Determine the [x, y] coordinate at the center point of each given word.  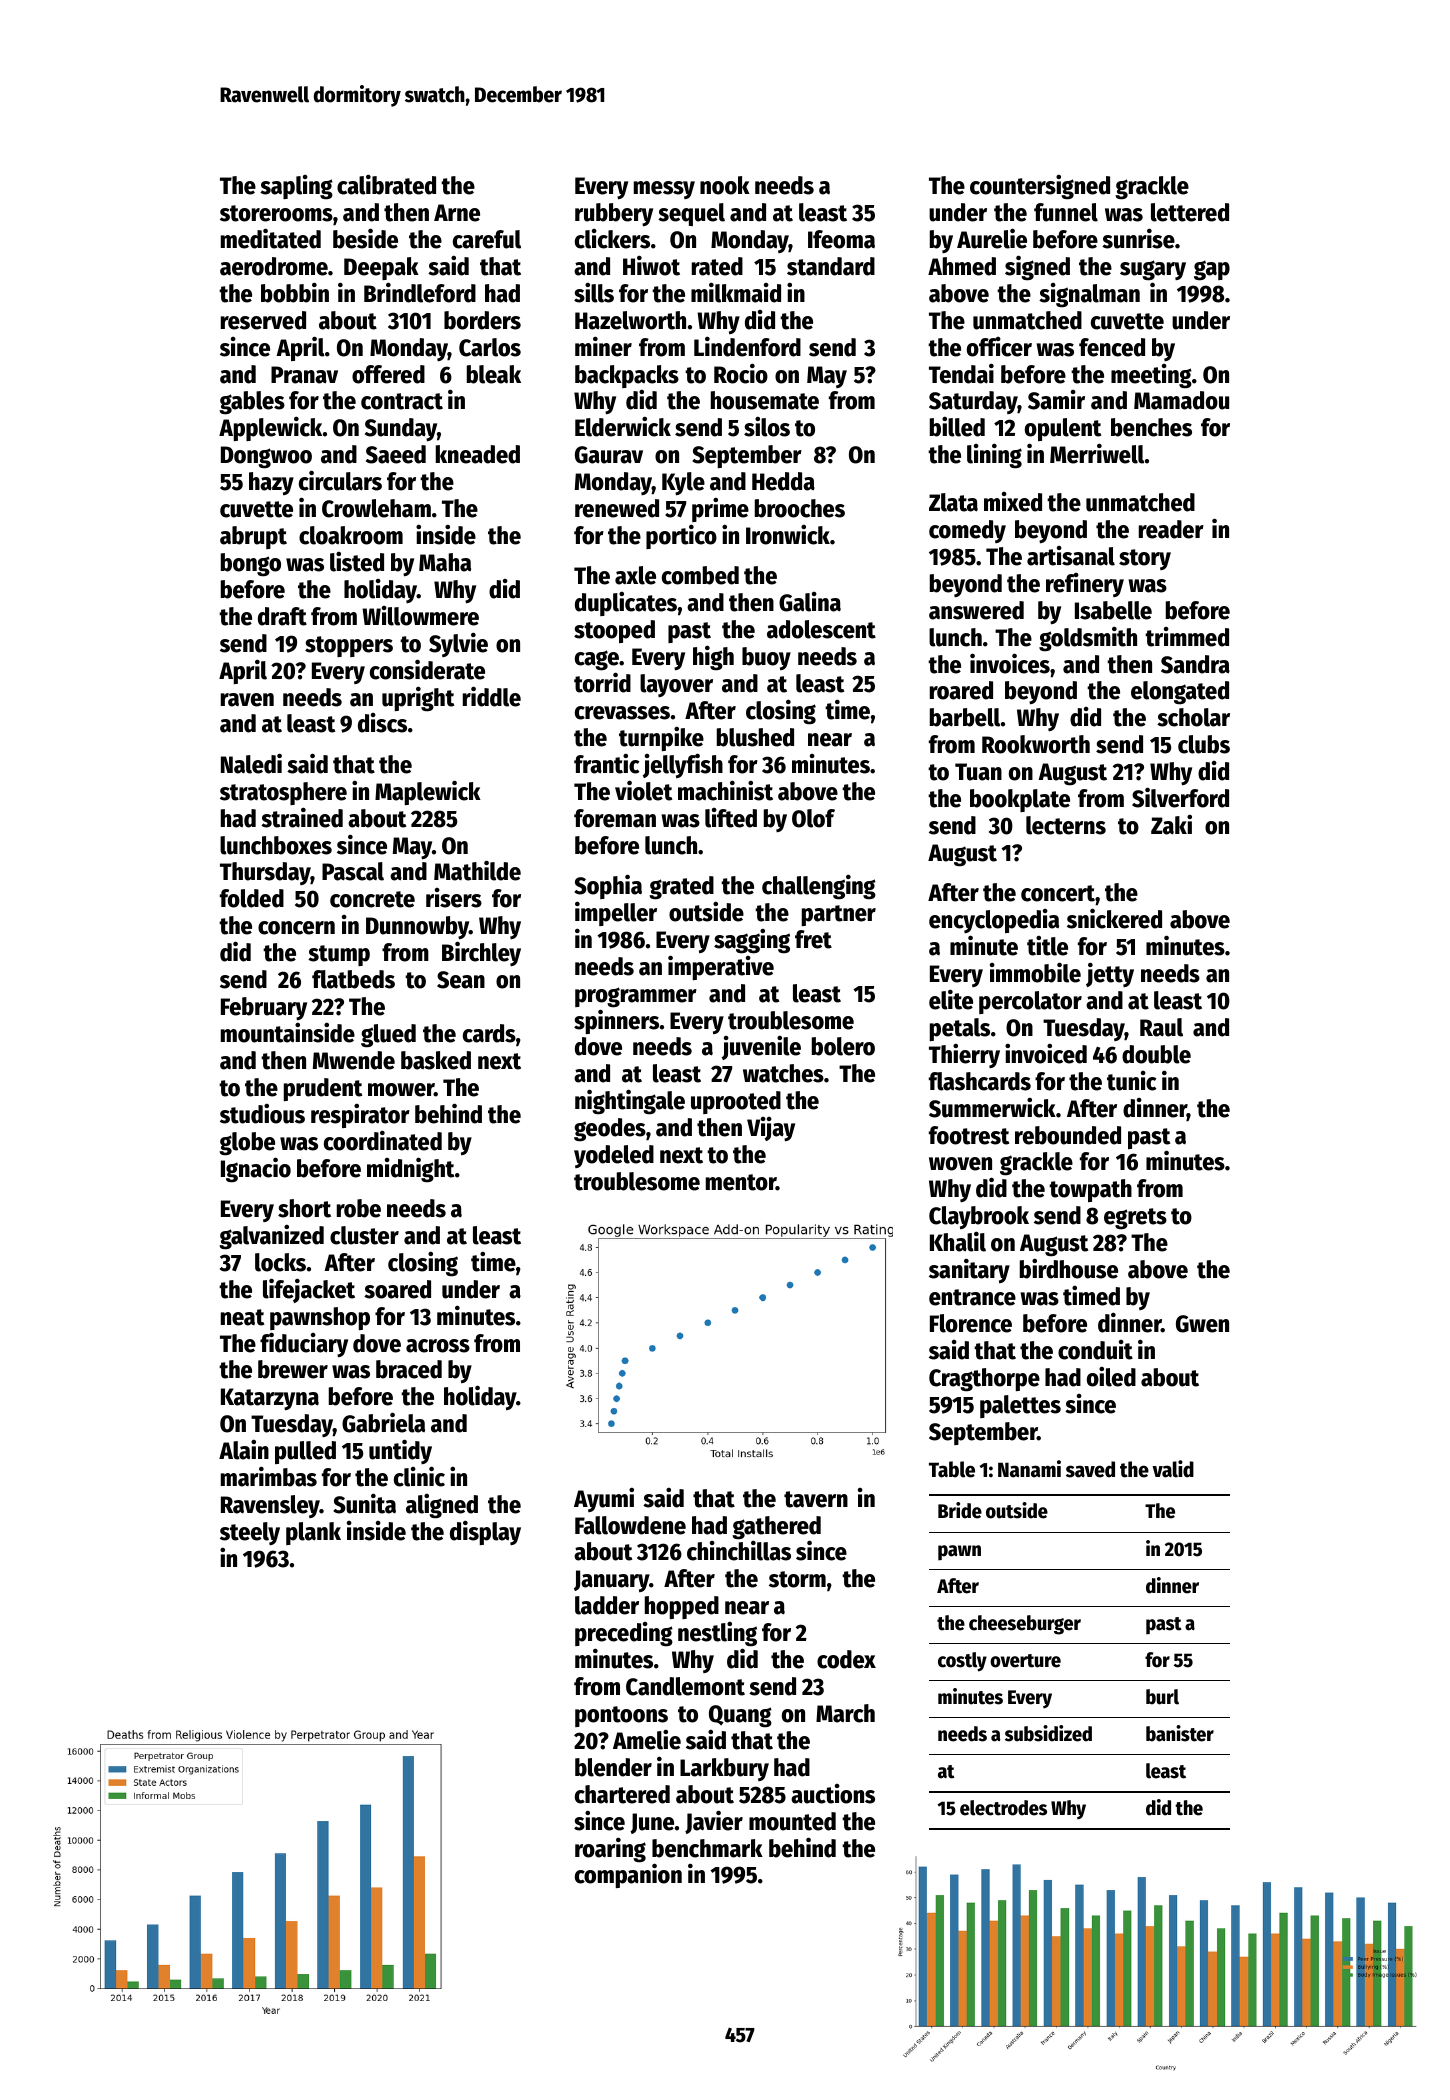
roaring [610, 1850]
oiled [1111, 1376]
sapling [296, 187]
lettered [1190, 212]
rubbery [614, 215]
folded [252, 898]
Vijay [771, 1129]
